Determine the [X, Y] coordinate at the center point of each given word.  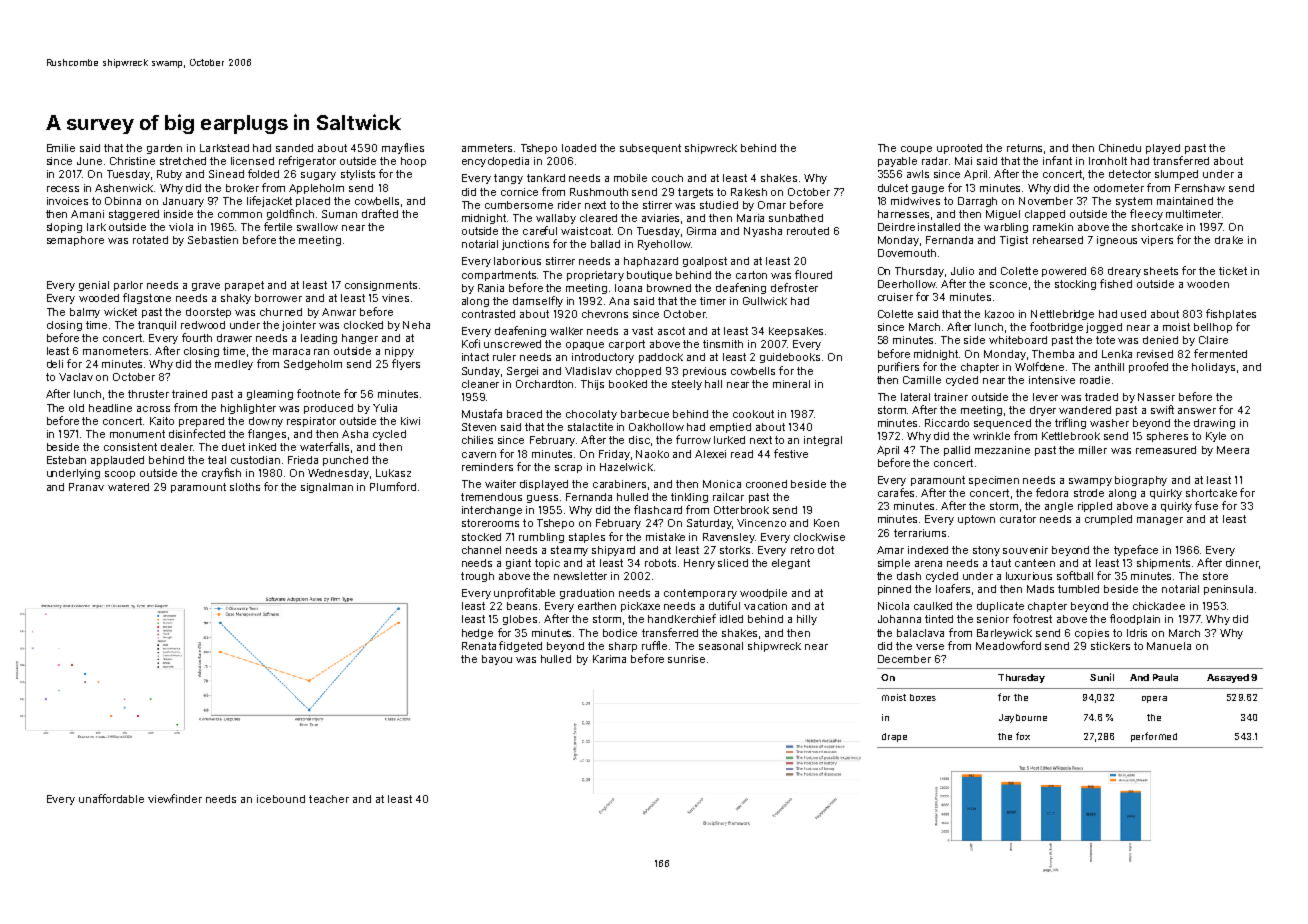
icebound [281, 799]
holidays [1213, 368]
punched [345, 461]
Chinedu [1120, 148]
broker [242, 188]
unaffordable [111, 798]
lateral [915, 397]
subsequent [650, 149]
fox [1023, 736]
